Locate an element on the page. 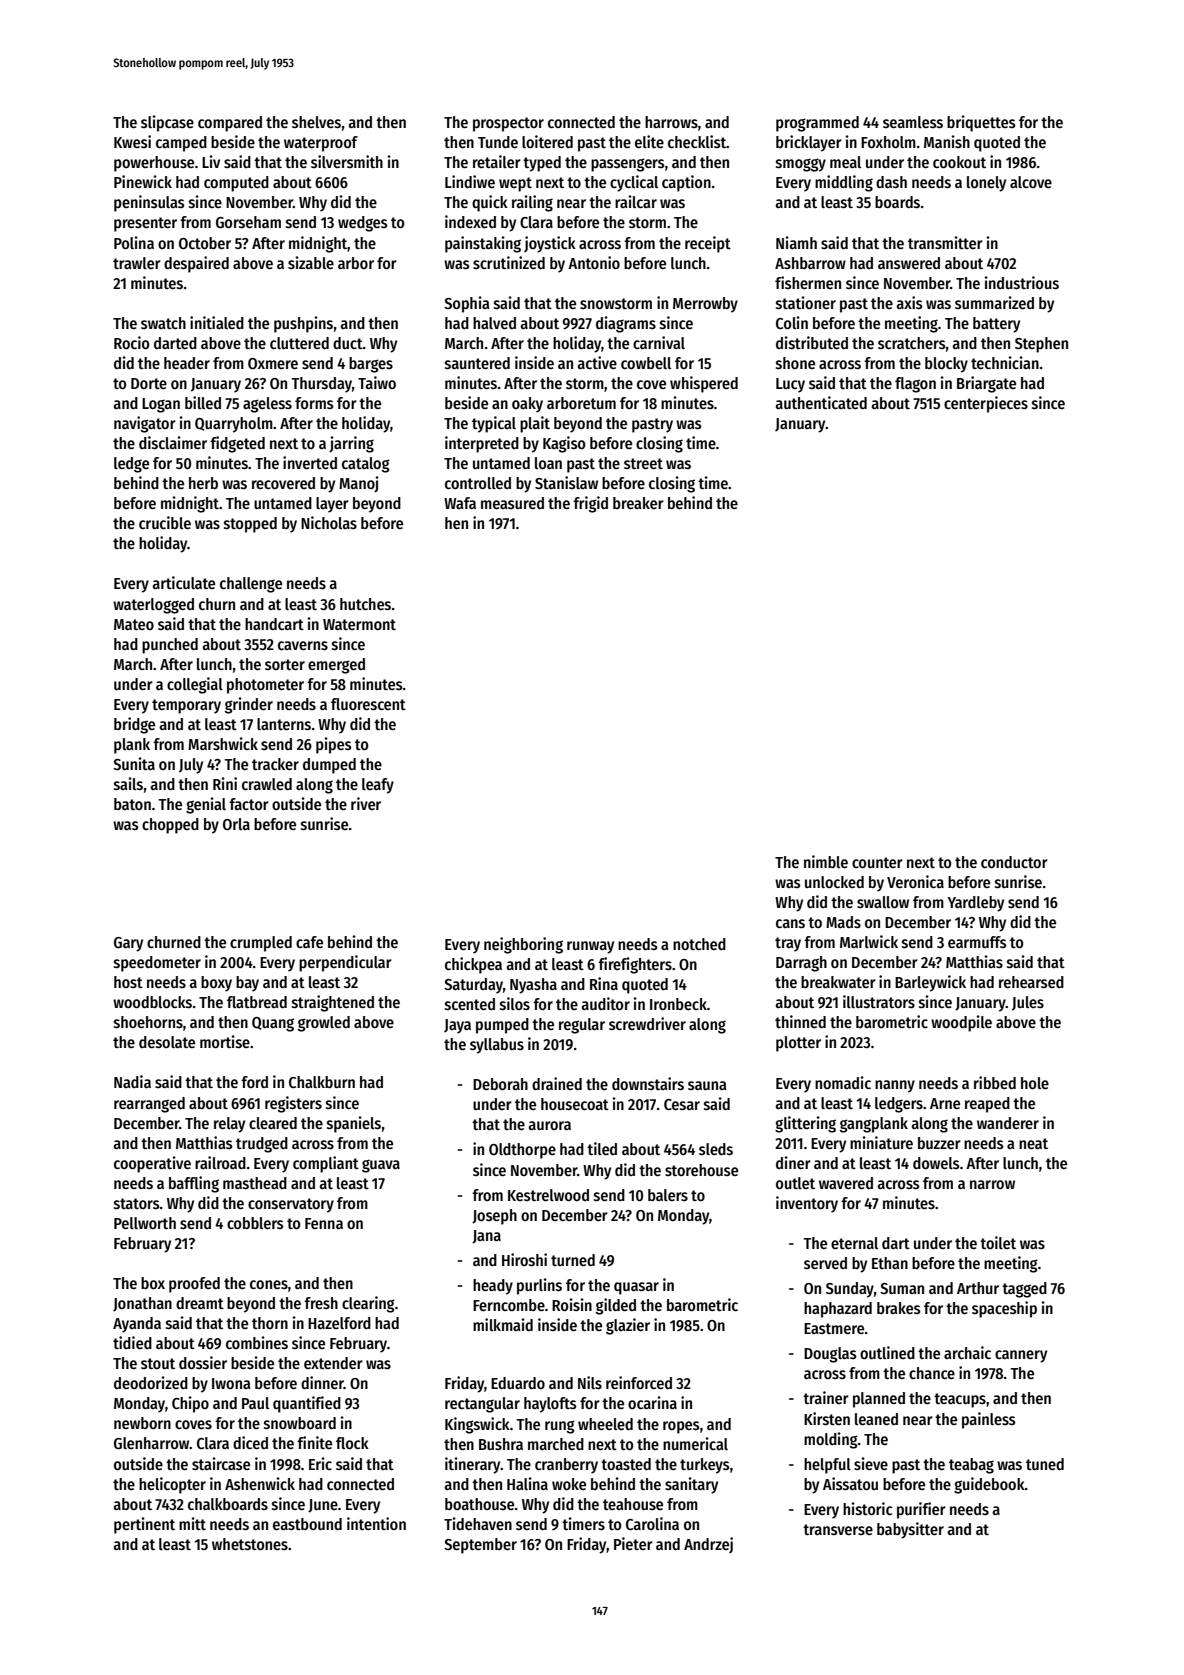  battery is located at coordinates (996, 325).
